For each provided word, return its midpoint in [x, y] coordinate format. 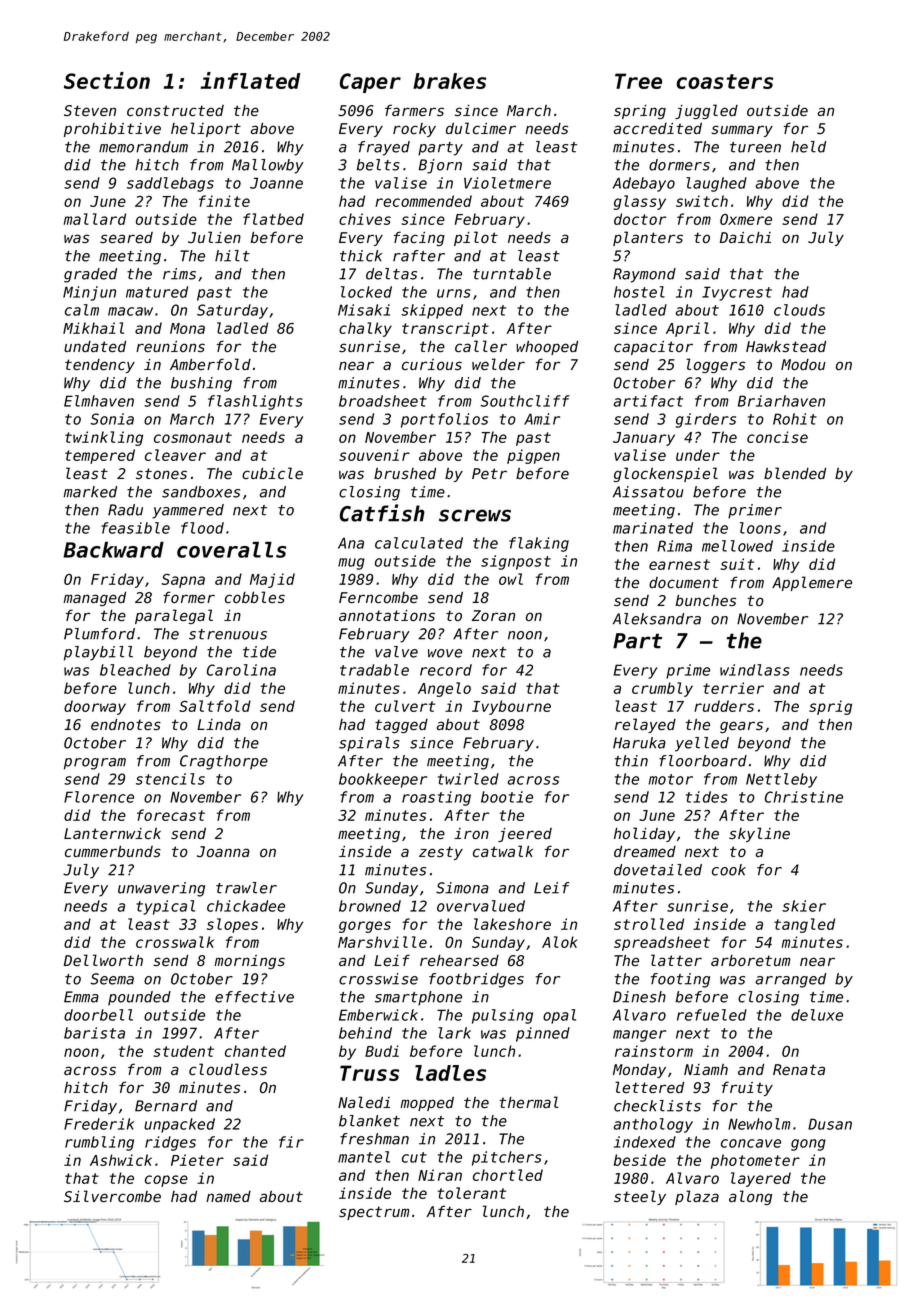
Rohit [795, 419]
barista [94, 1033]
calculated [419, 543]
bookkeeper [383, 780]
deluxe [817, 1015]
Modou [803, 364]
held [808, 147]
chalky [365, 329]
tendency [100, 366]
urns [454, 293]
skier [804, 906]
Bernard [166, 1106]
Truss [369, 1073]
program [95, 764]
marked [90, 492]
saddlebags [170, 184]
